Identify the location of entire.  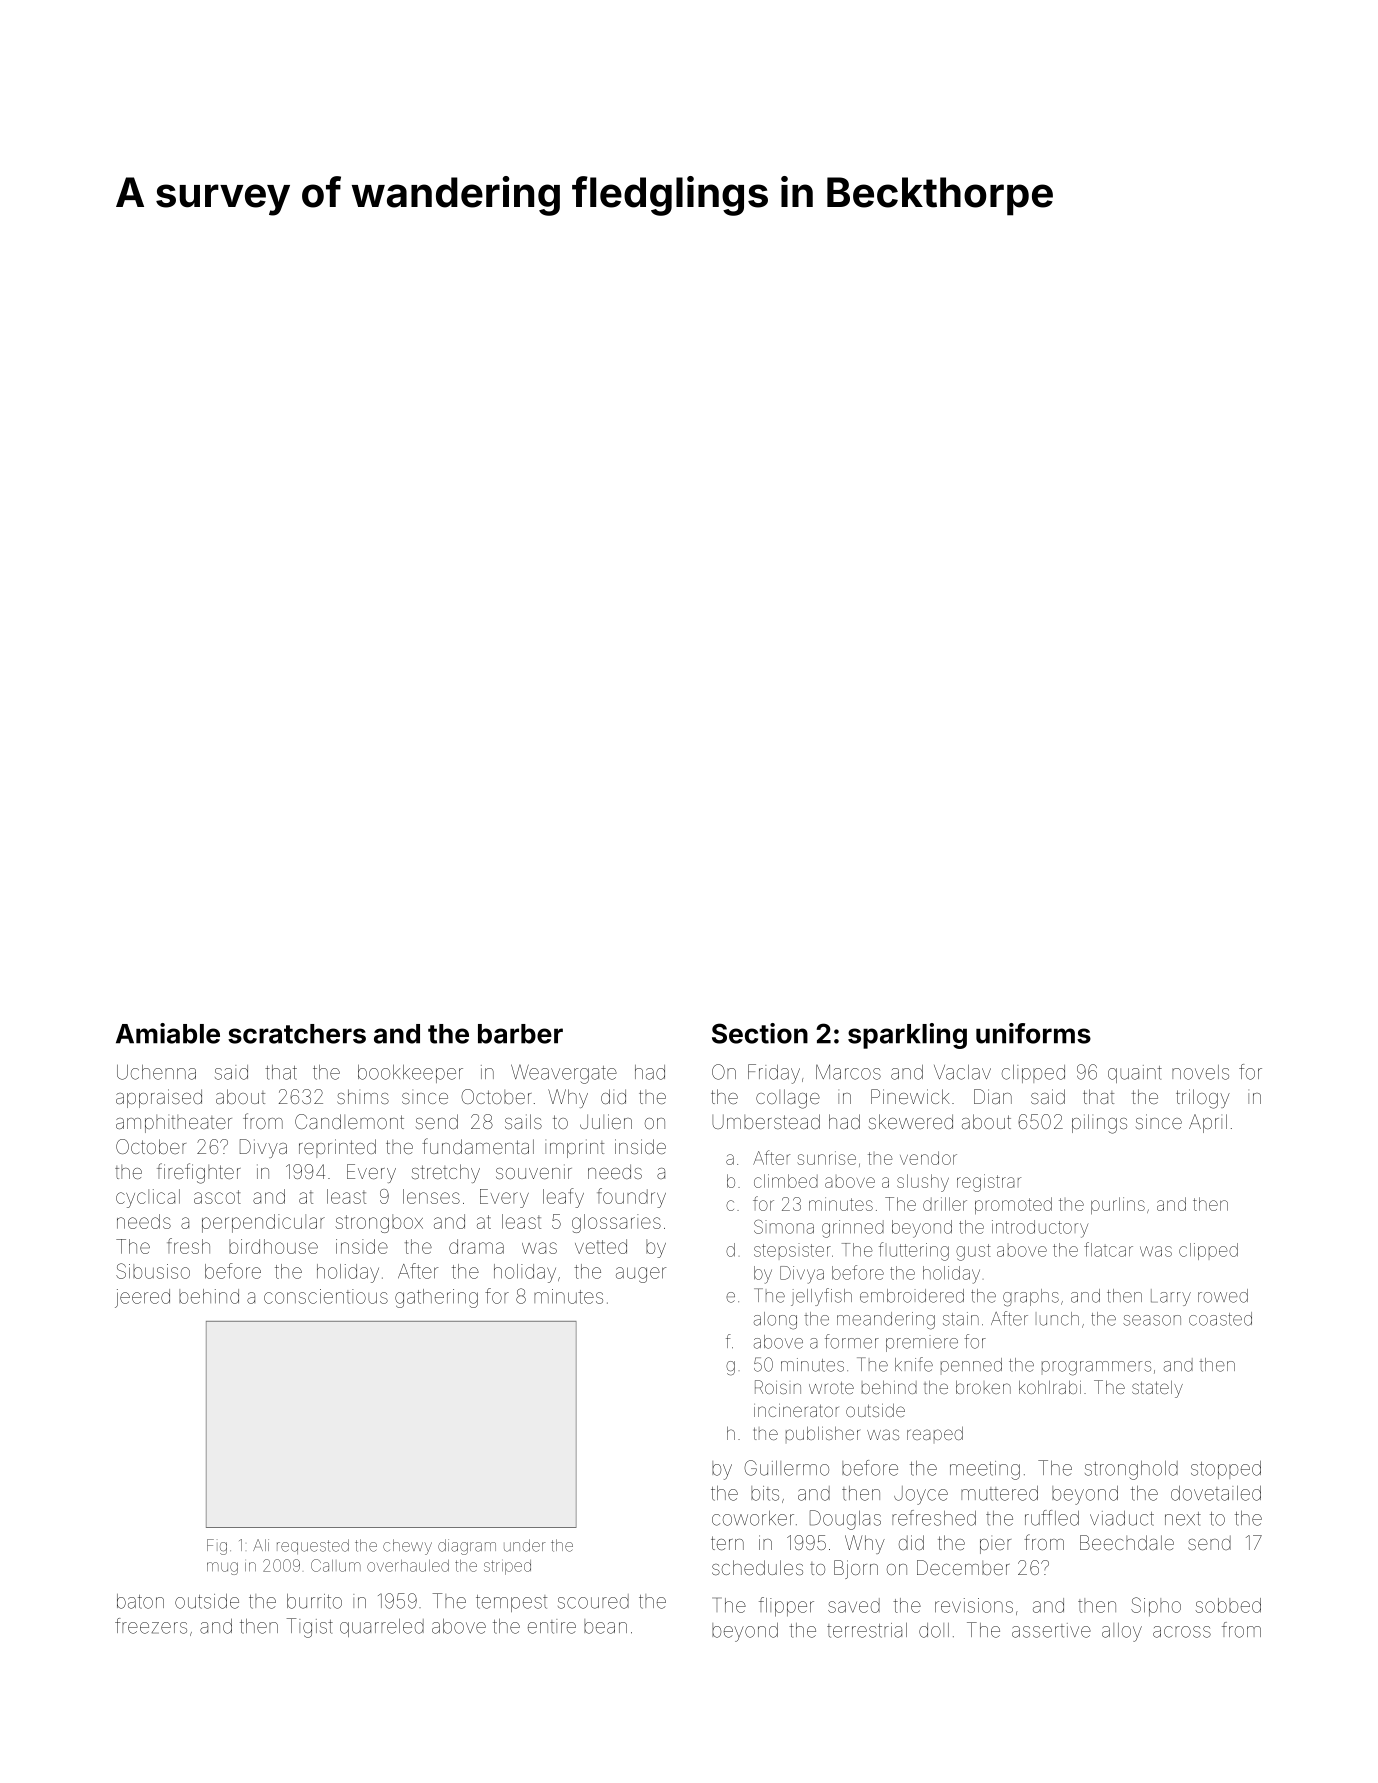
(552, 1626).
